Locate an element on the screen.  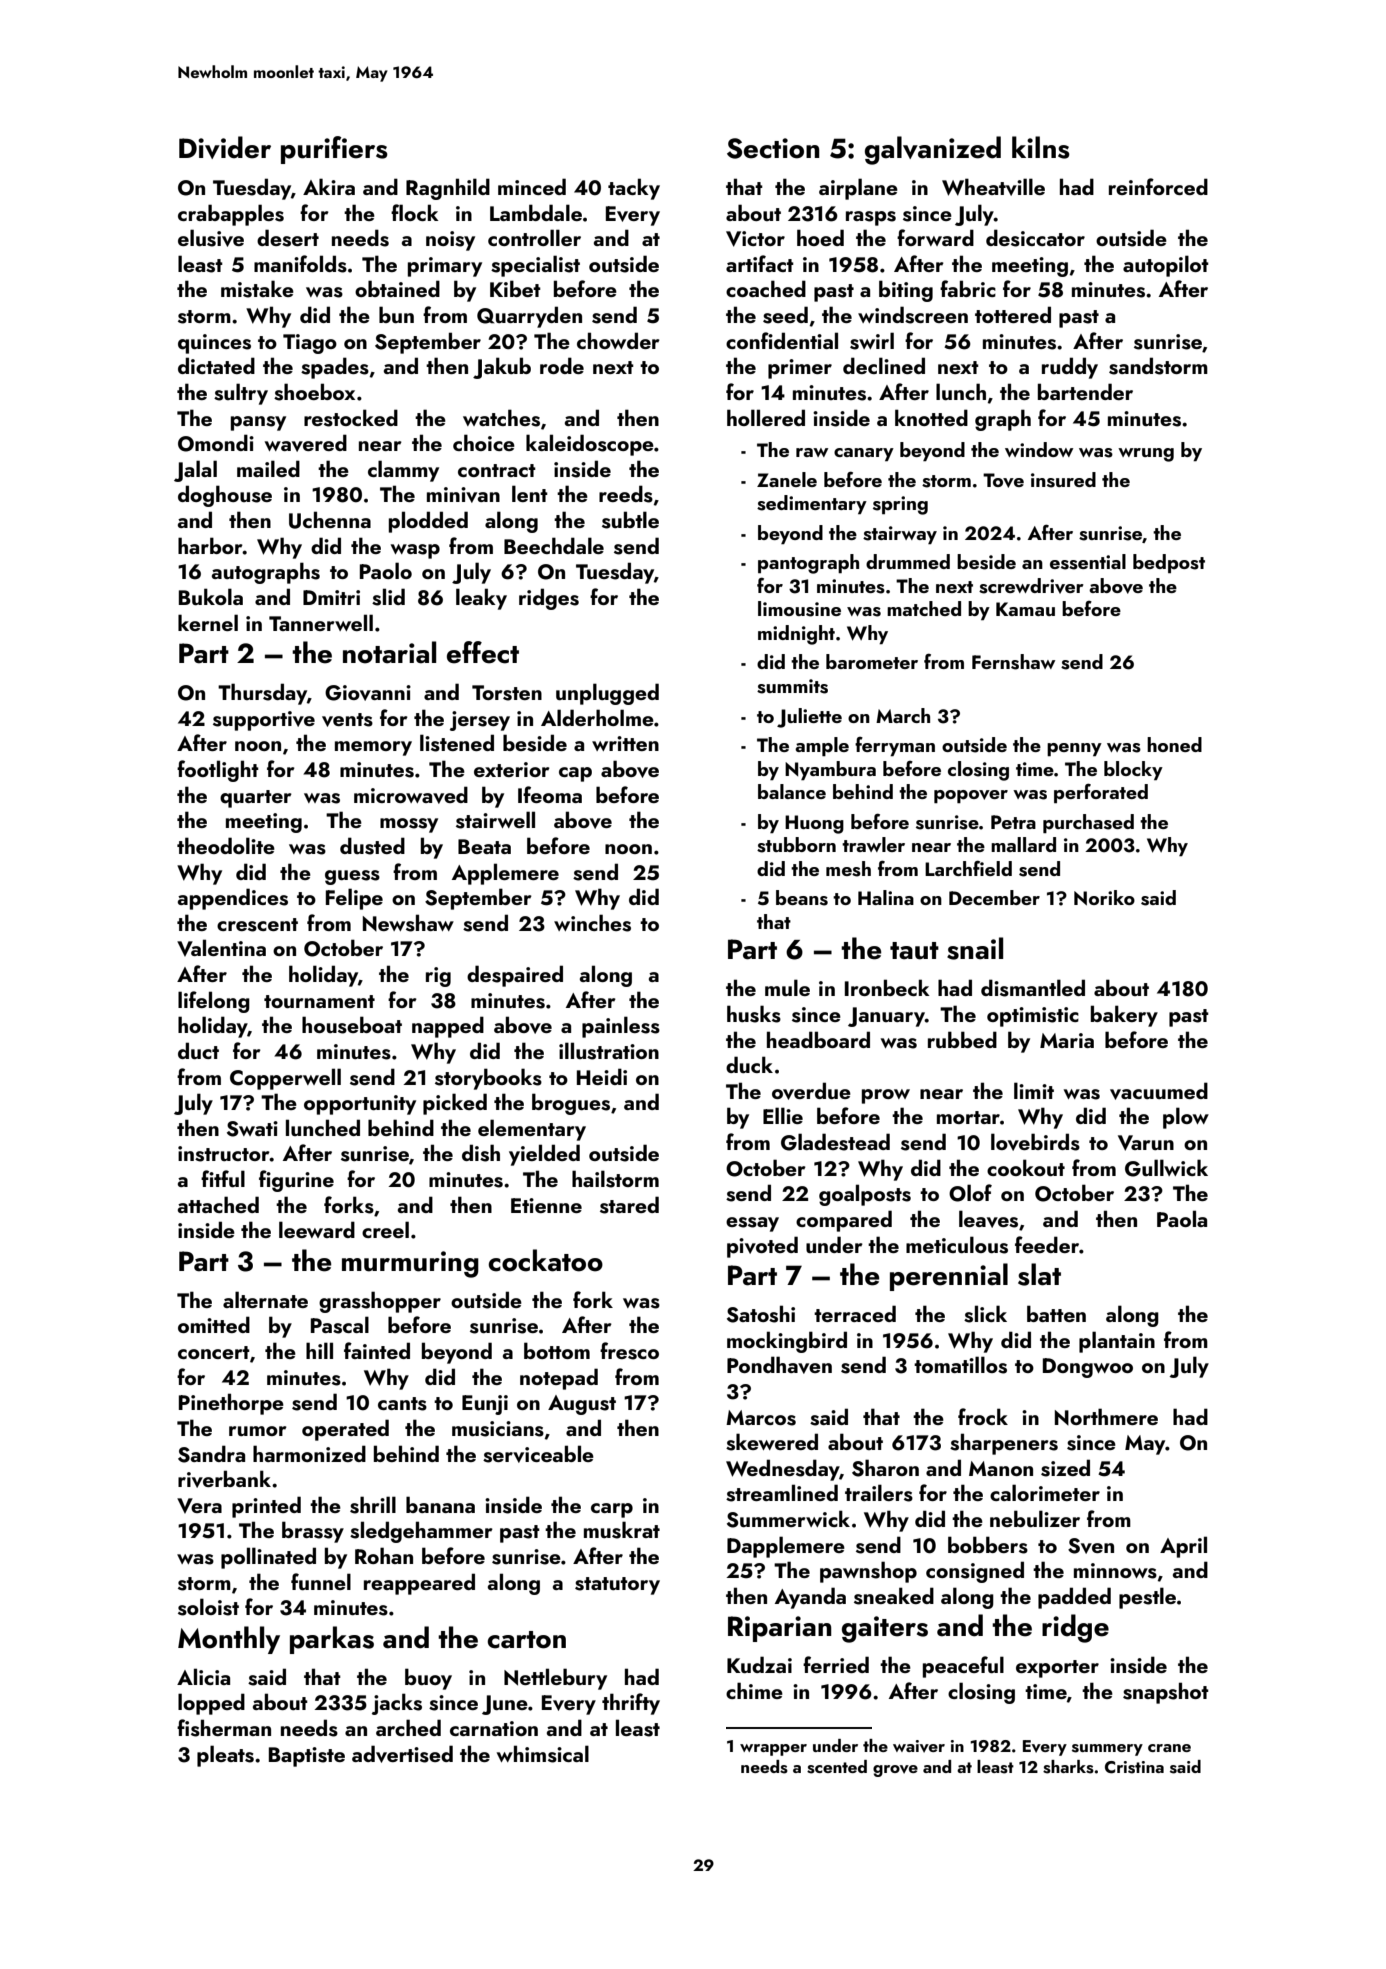
whimsical is located at coordinates (543, 1754).
